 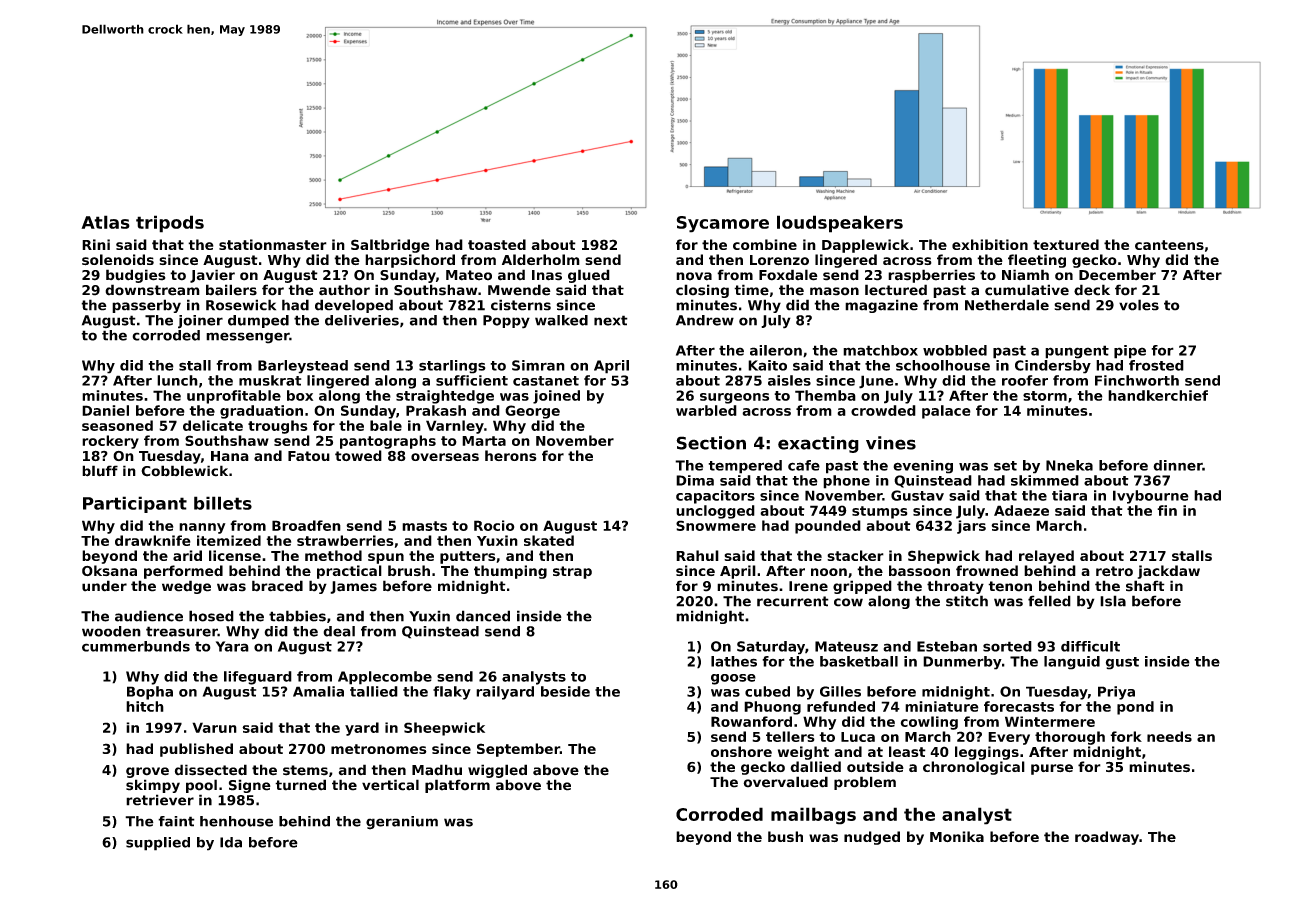 I want to click on graduation, so click(x=261, y=412).
